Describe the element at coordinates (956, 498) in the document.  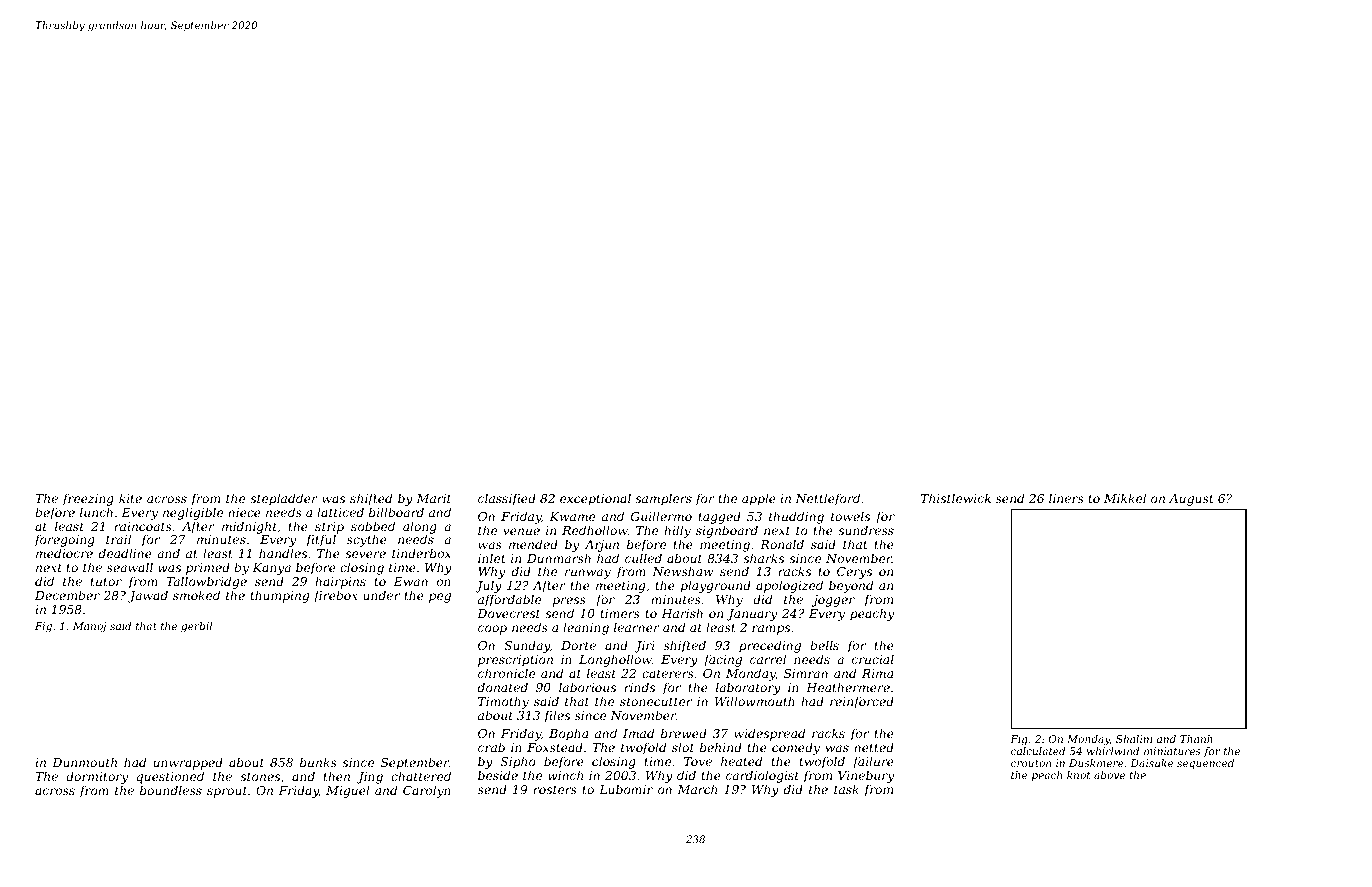
I see `Thistlewick` at that location.
